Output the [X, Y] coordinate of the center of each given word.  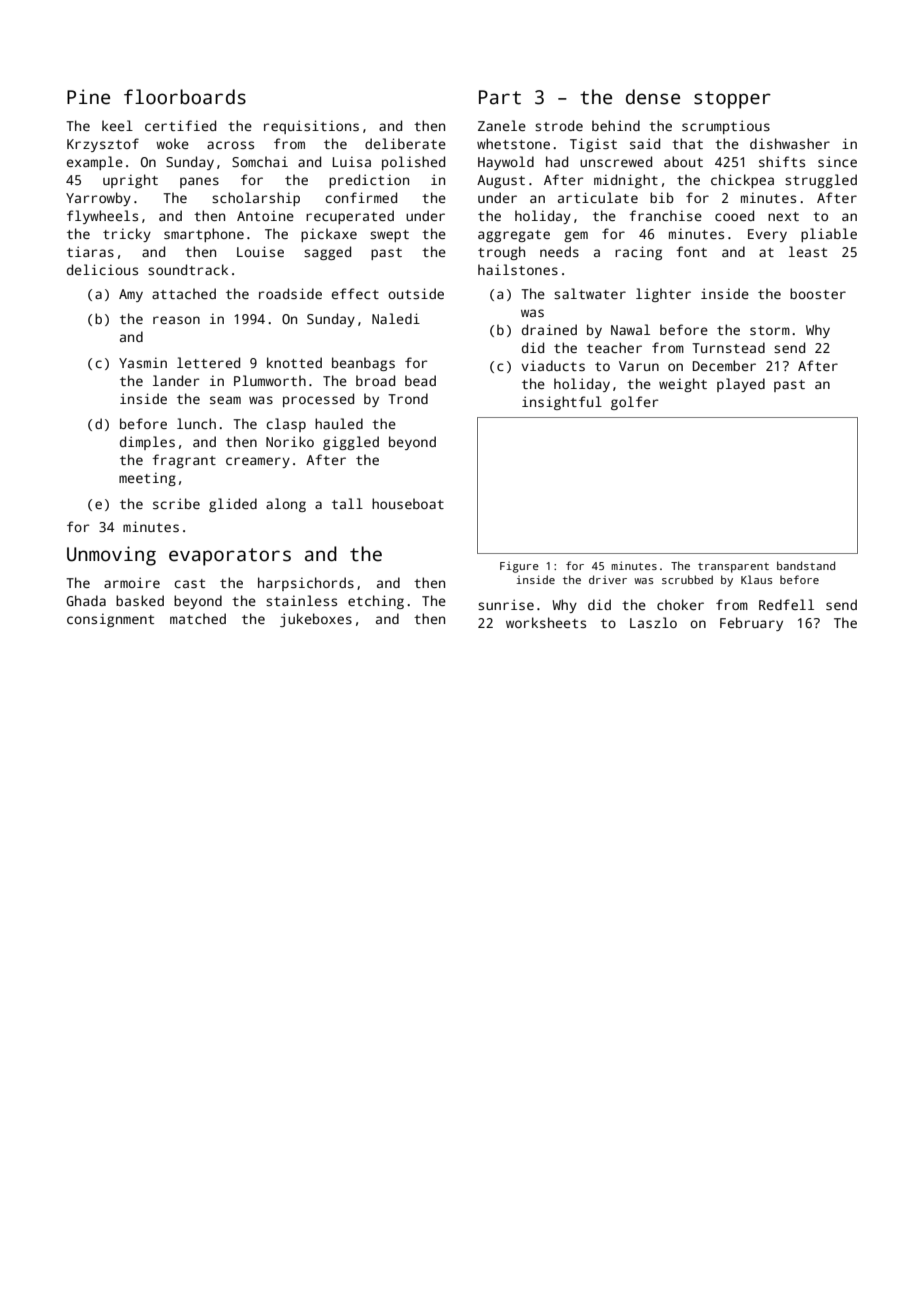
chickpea [742, 181]
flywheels [102, 217]
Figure [519, 567]
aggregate [514, 236]
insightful [562, 403]
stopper [732, 100]
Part [500, 97]
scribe [176, 503]
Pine [88, 97]
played [741, 385]
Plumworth [270, 380]
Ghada [86, 600]
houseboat [408, 503]
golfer [634, 403]
